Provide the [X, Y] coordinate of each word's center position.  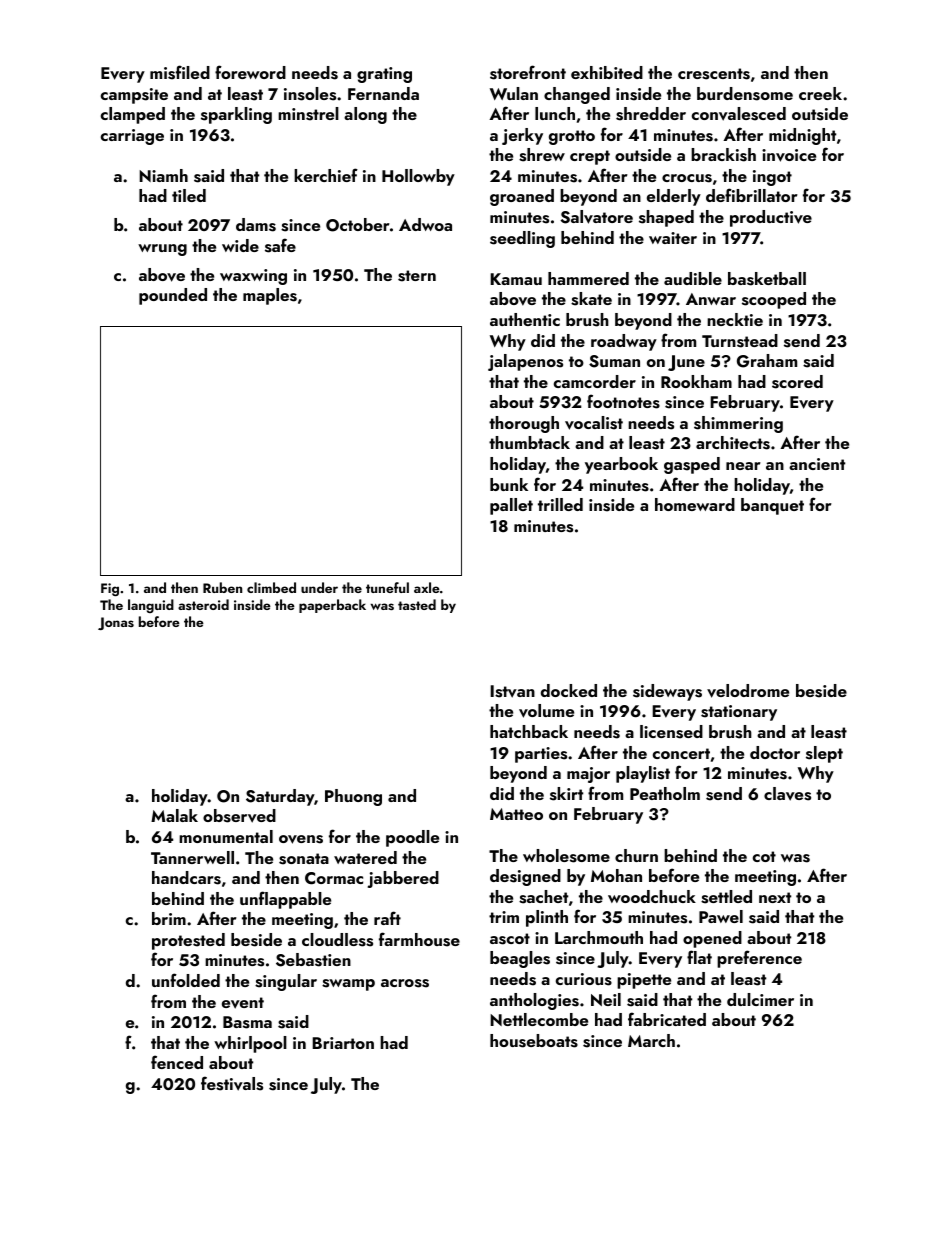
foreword [250, 72]
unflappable [285, 900]
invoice [789, 155]
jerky [522, 136]
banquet [772, 506]
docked [569, 690]
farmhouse [419, 939]
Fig [110, 589]
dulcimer [760, 999]
